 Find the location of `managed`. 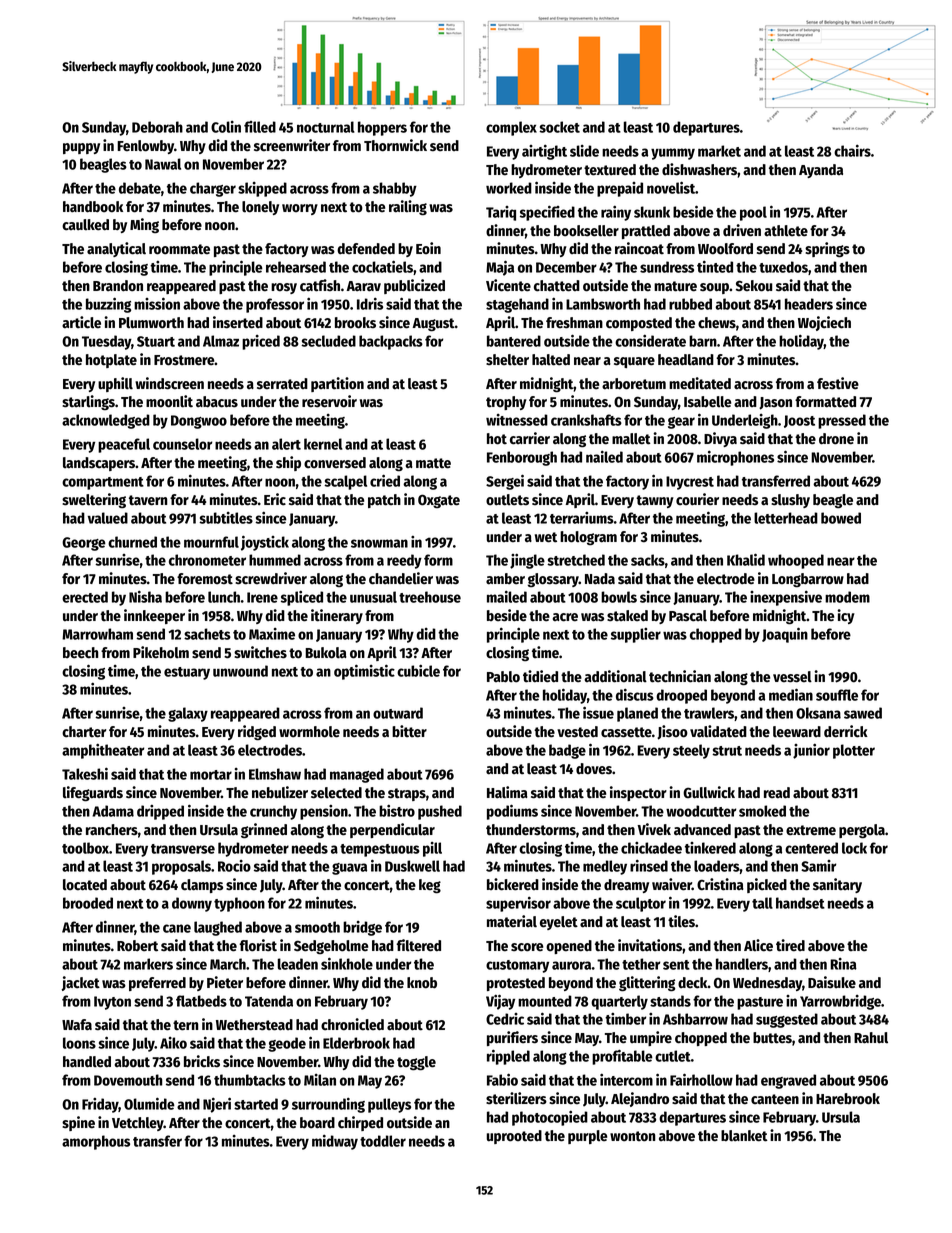

managed is located at coordinates (357, 775).
